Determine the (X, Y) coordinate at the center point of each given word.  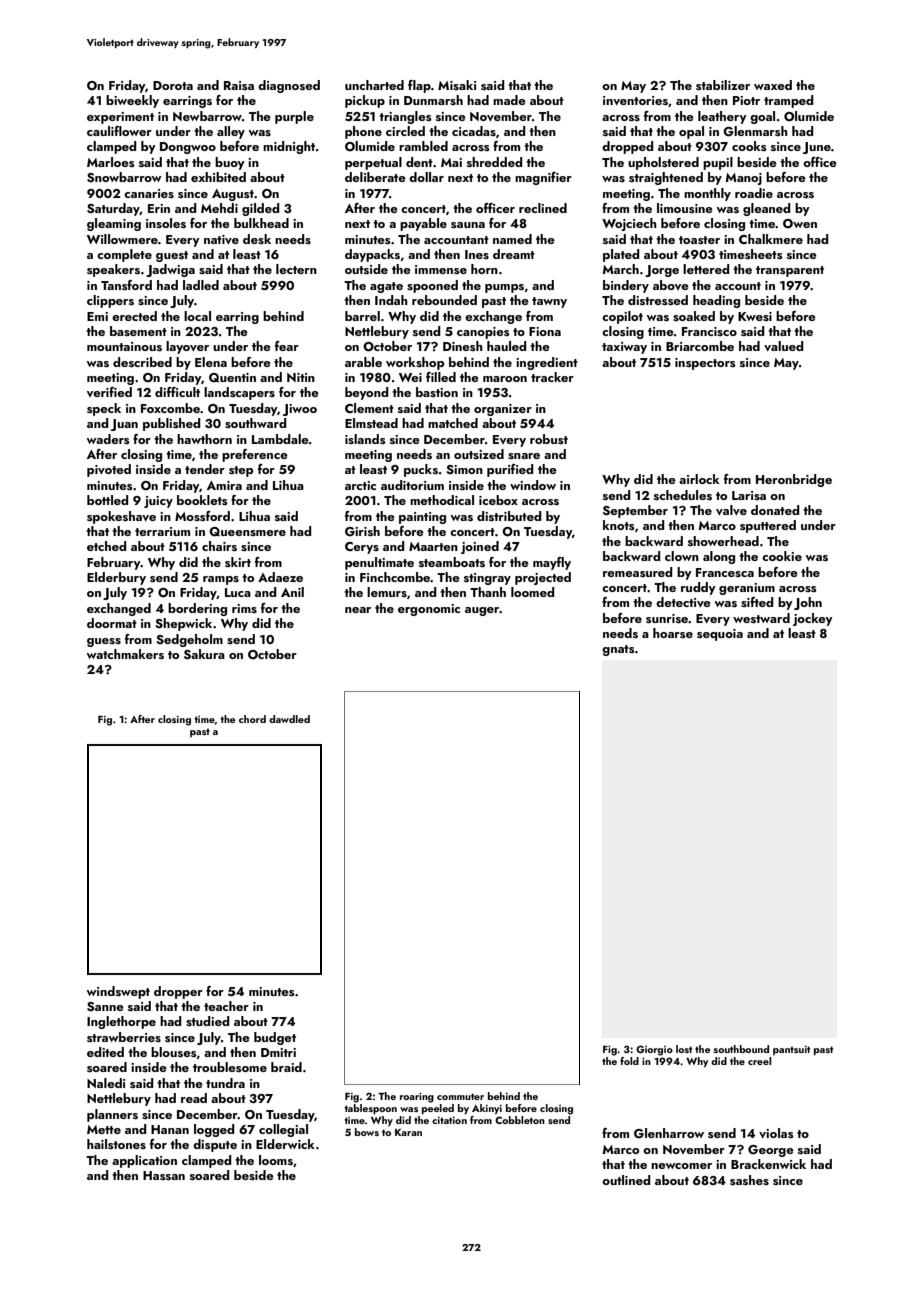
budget (275, 1038)
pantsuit (791, 1050)
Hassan (164, 1175)
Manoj (744, 179)
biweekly (132, 101)
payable (423, 224)
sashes (749, 1180)
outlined (626, 1180)
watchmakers (125, 654)
